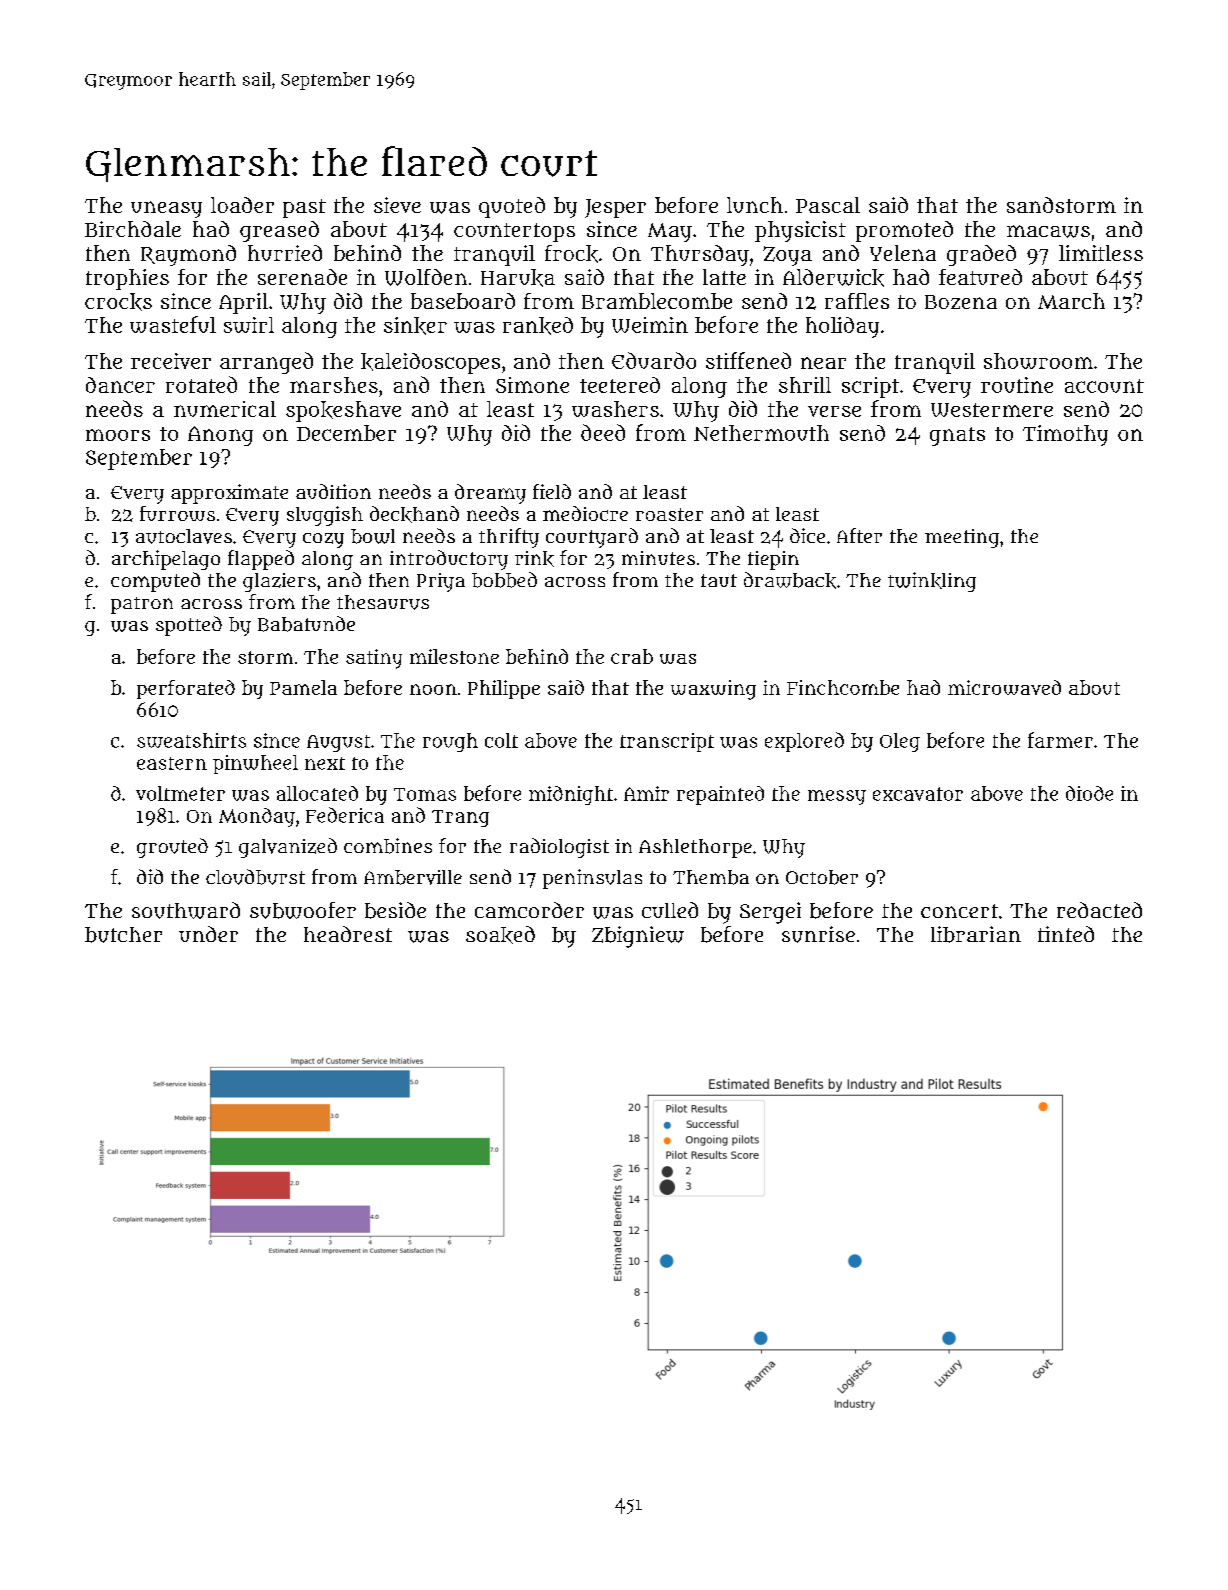 The image size is (1228, 1590). Describe the element at coordinates (1048, 231) in the image. I see `macaws` at that location.
